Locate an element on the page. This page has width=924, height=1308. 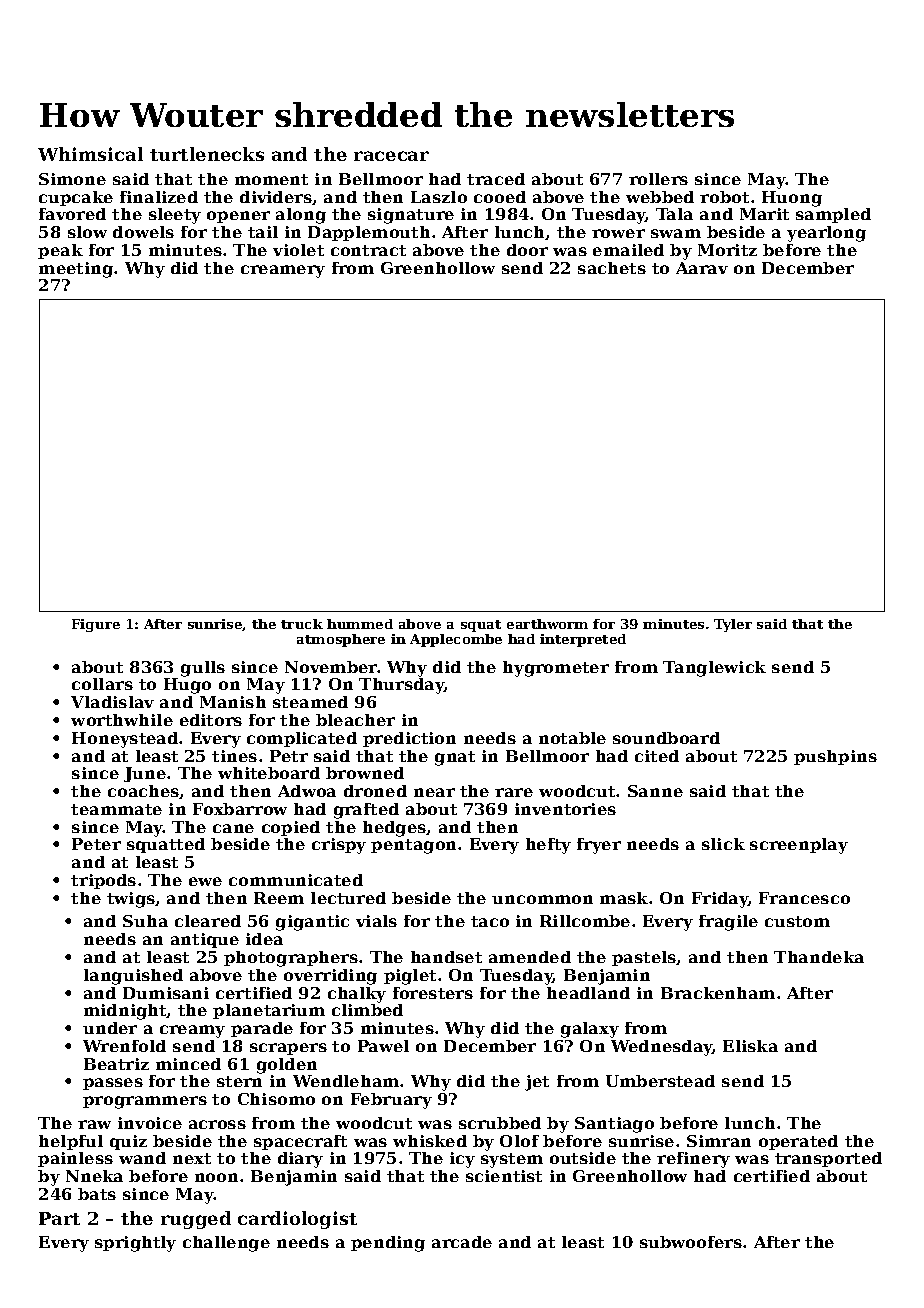
Simone is located at coordinates (72, 179).
